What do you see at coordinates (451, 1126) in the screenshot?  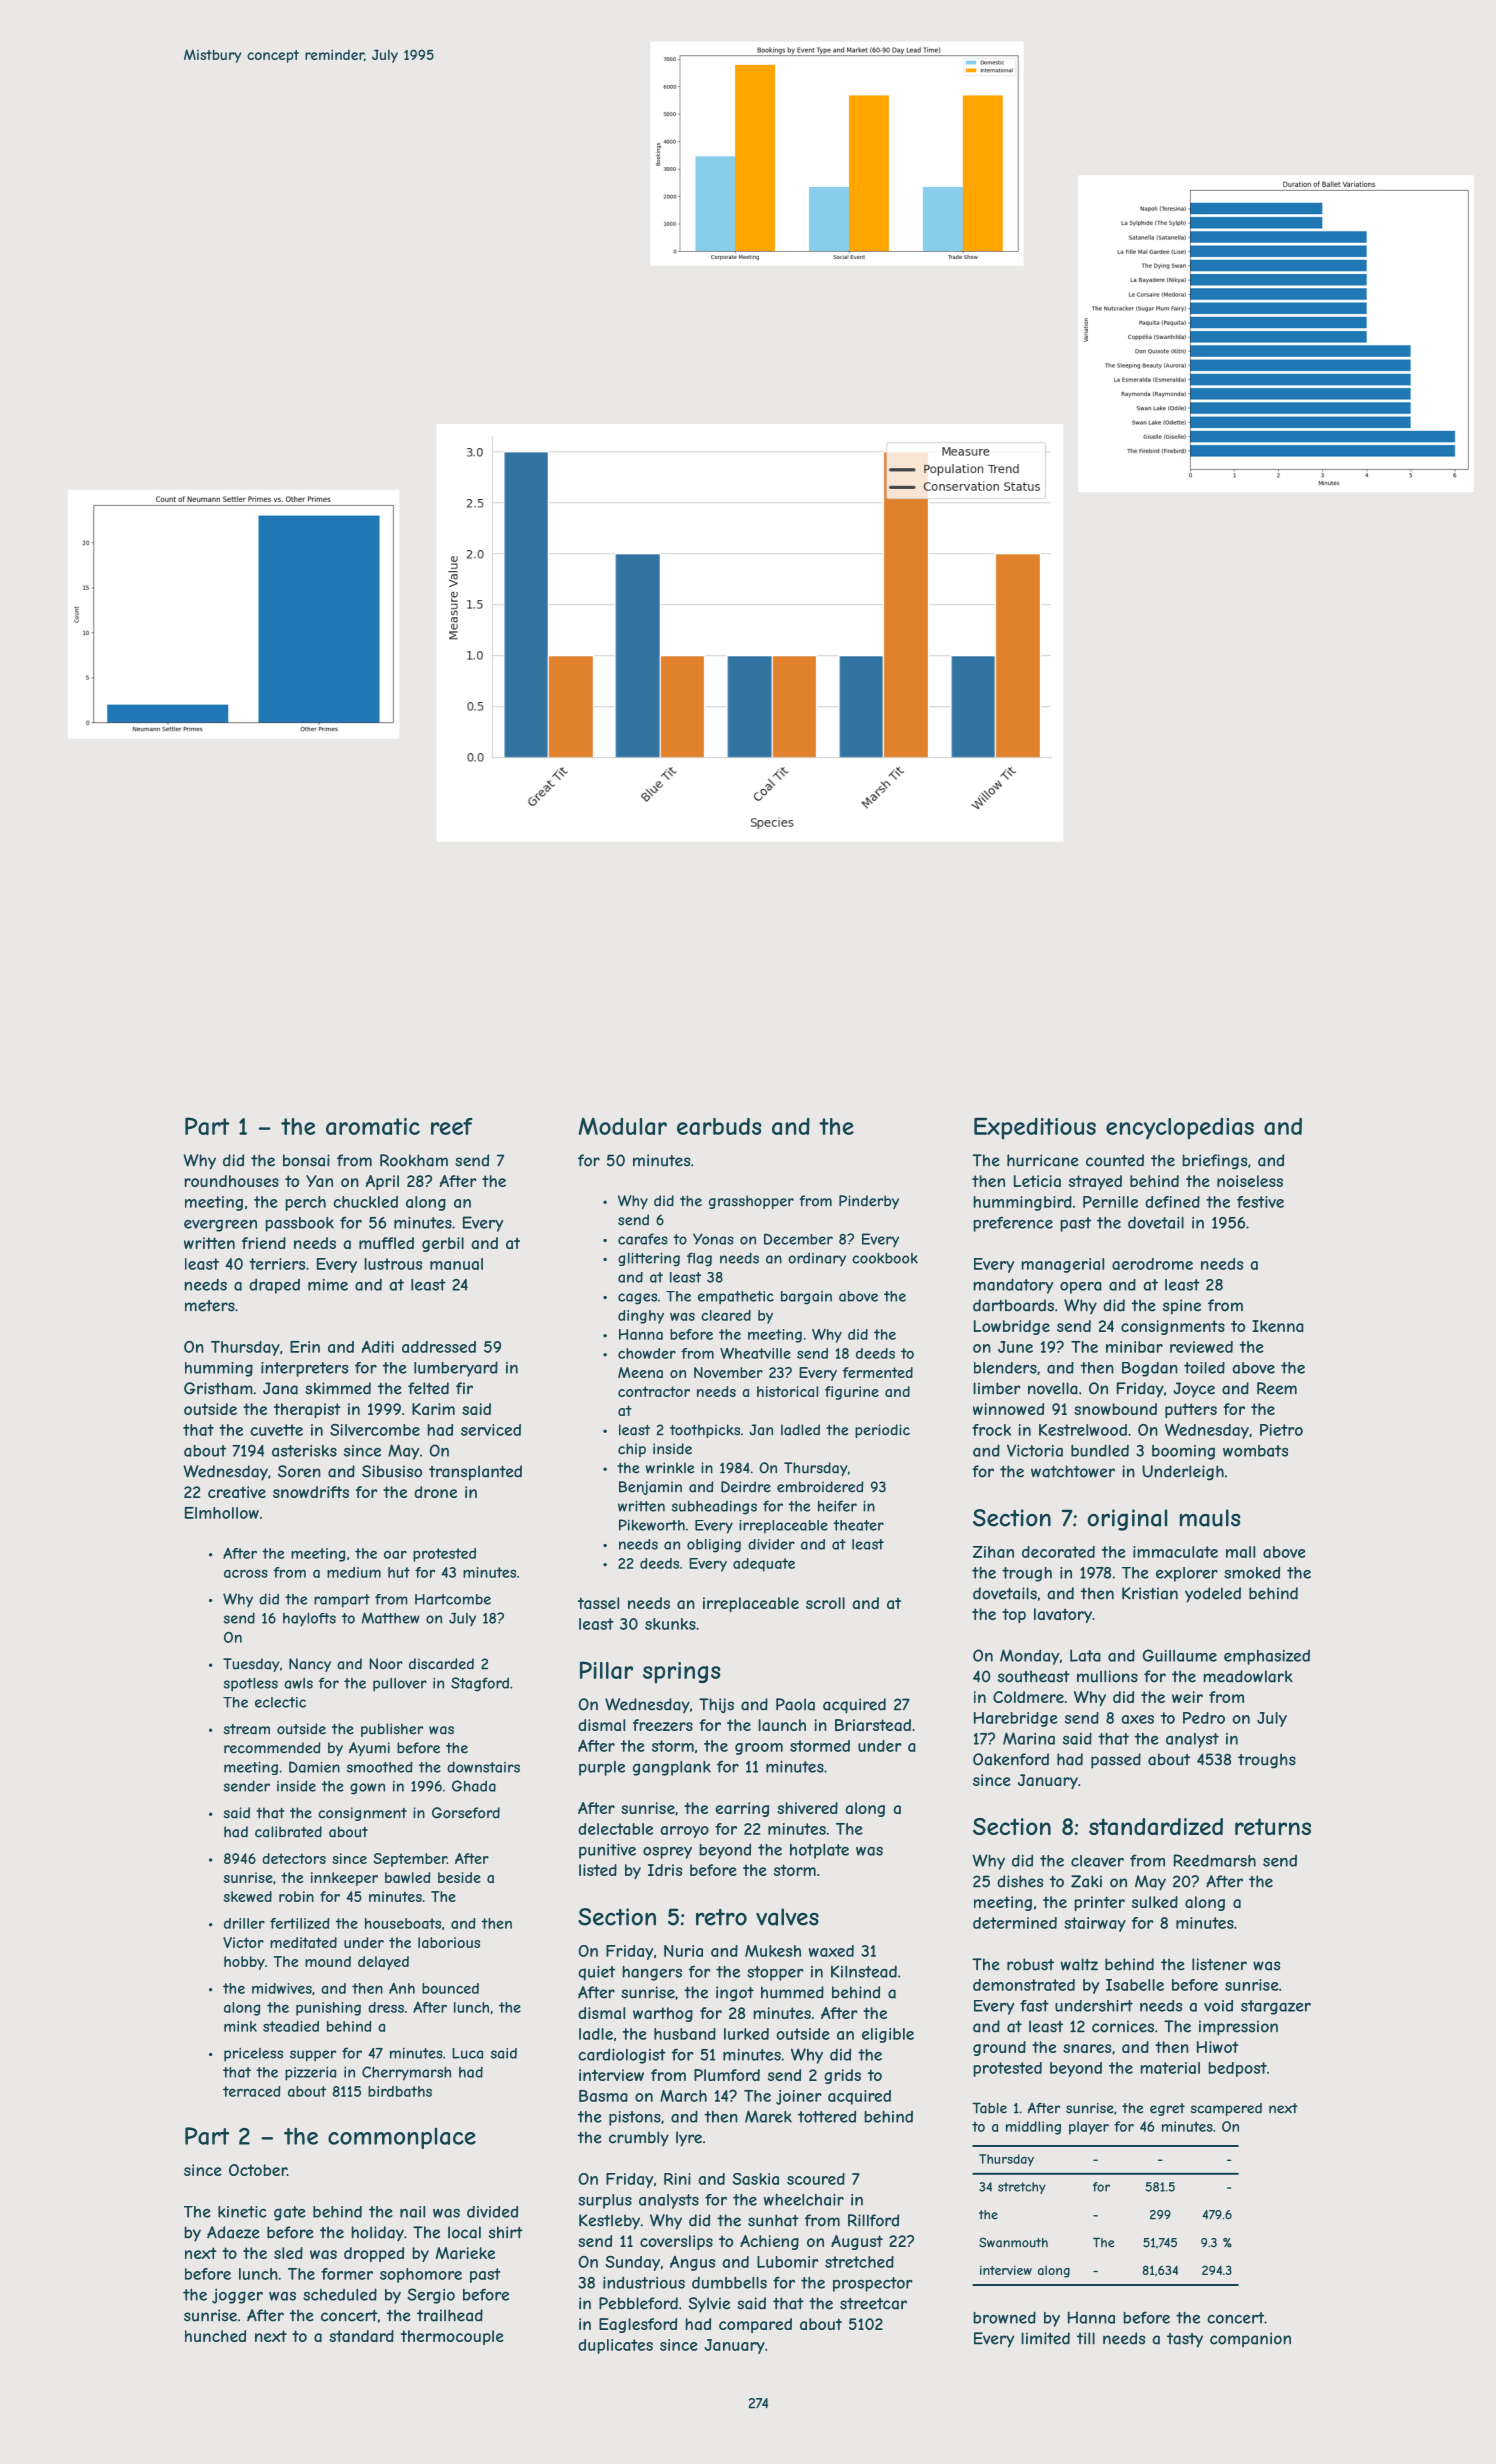 I see `reef` at bounding box center [451, 1126].
